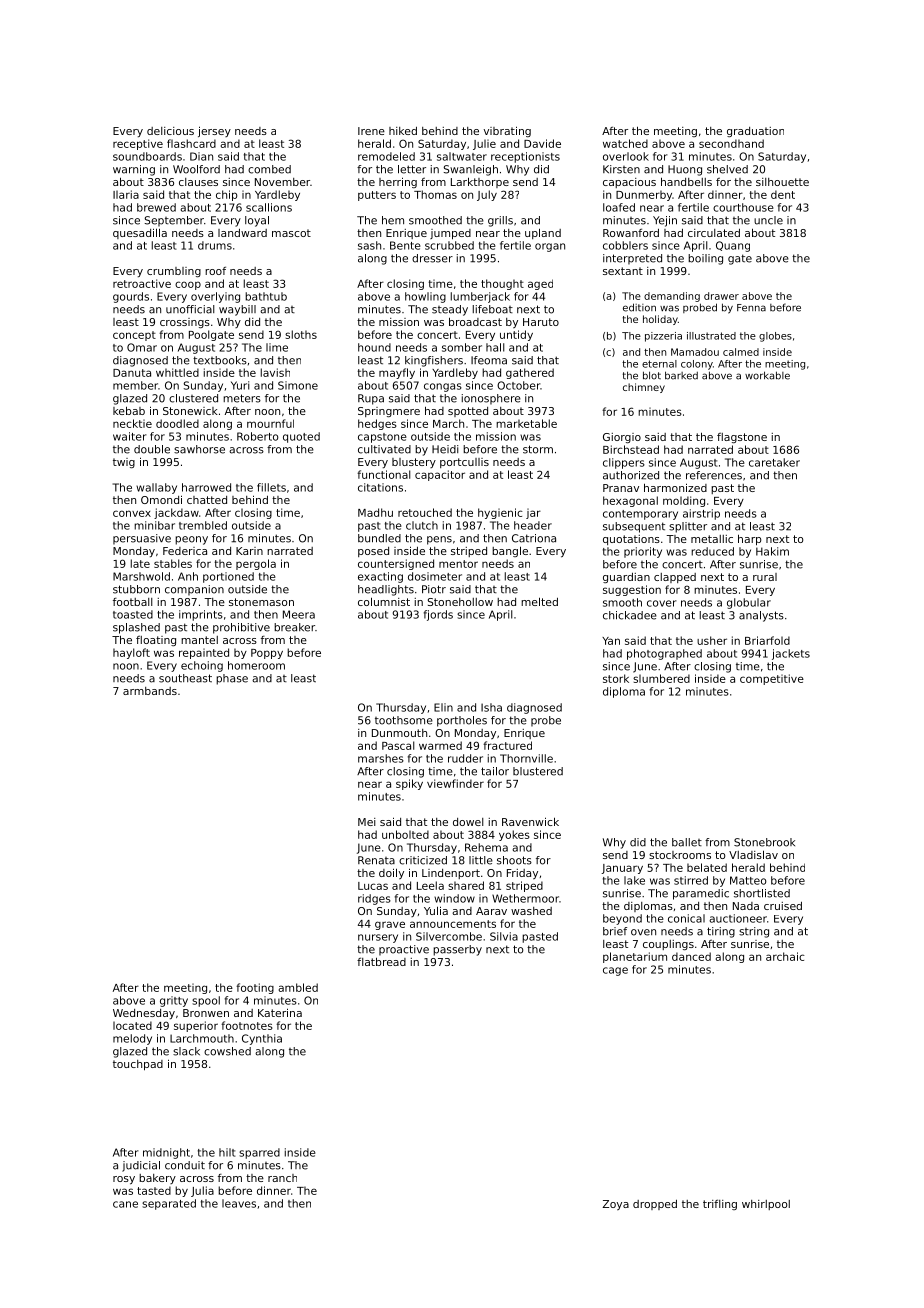  I want to click on Nada, so click(746, 906).
